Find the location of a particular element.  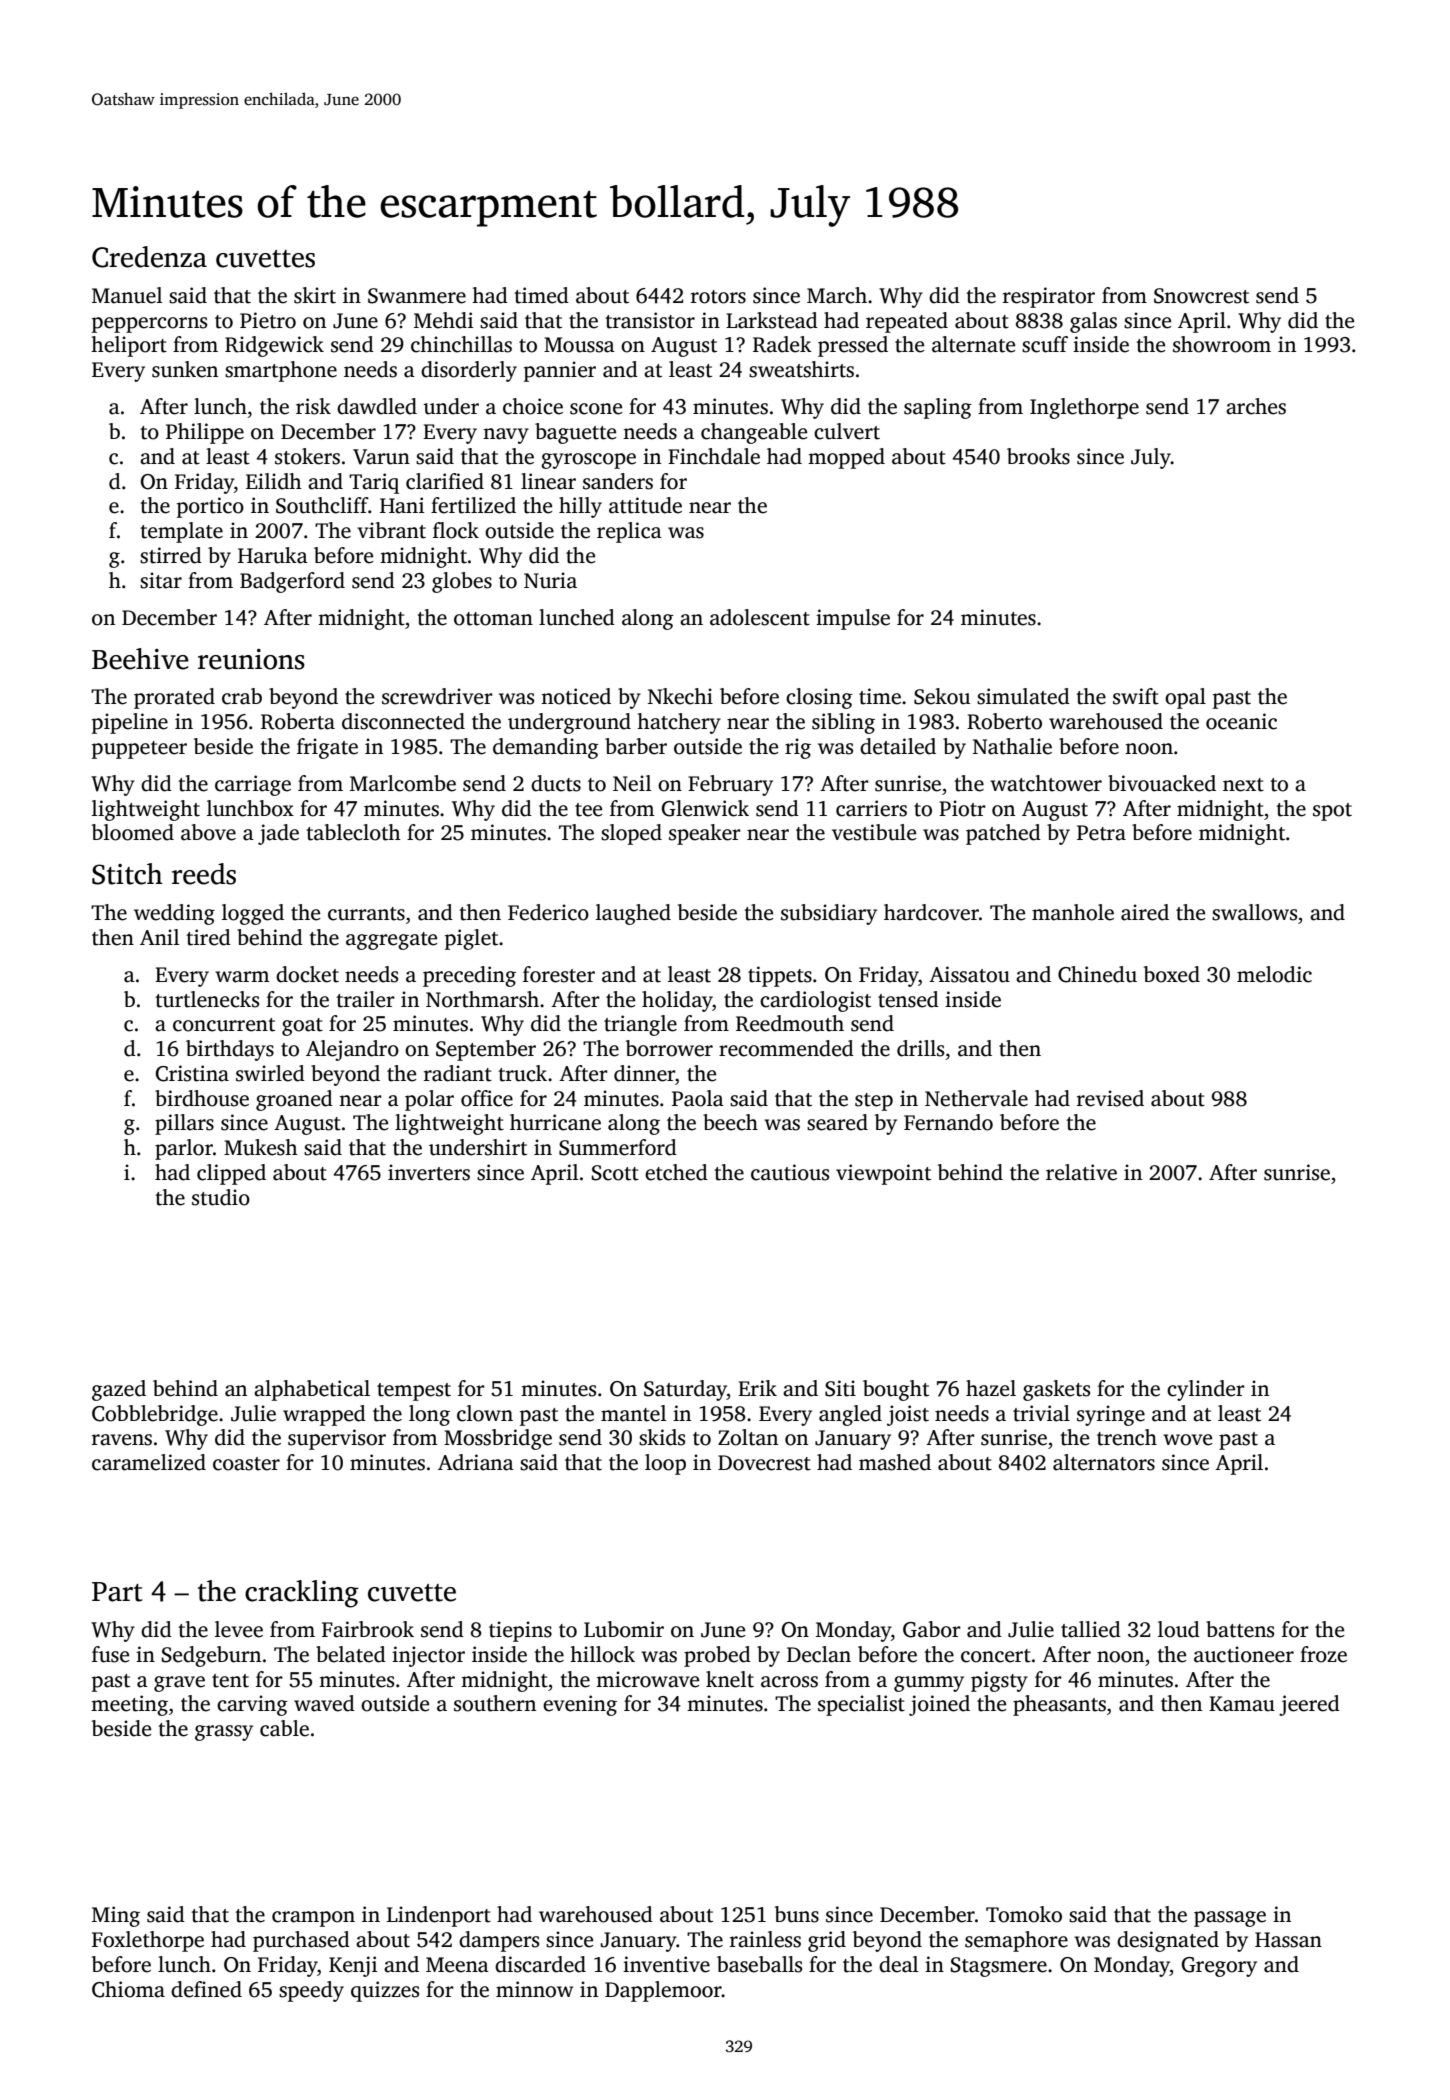

Ridgewick is located at coordinates (274, 346).
